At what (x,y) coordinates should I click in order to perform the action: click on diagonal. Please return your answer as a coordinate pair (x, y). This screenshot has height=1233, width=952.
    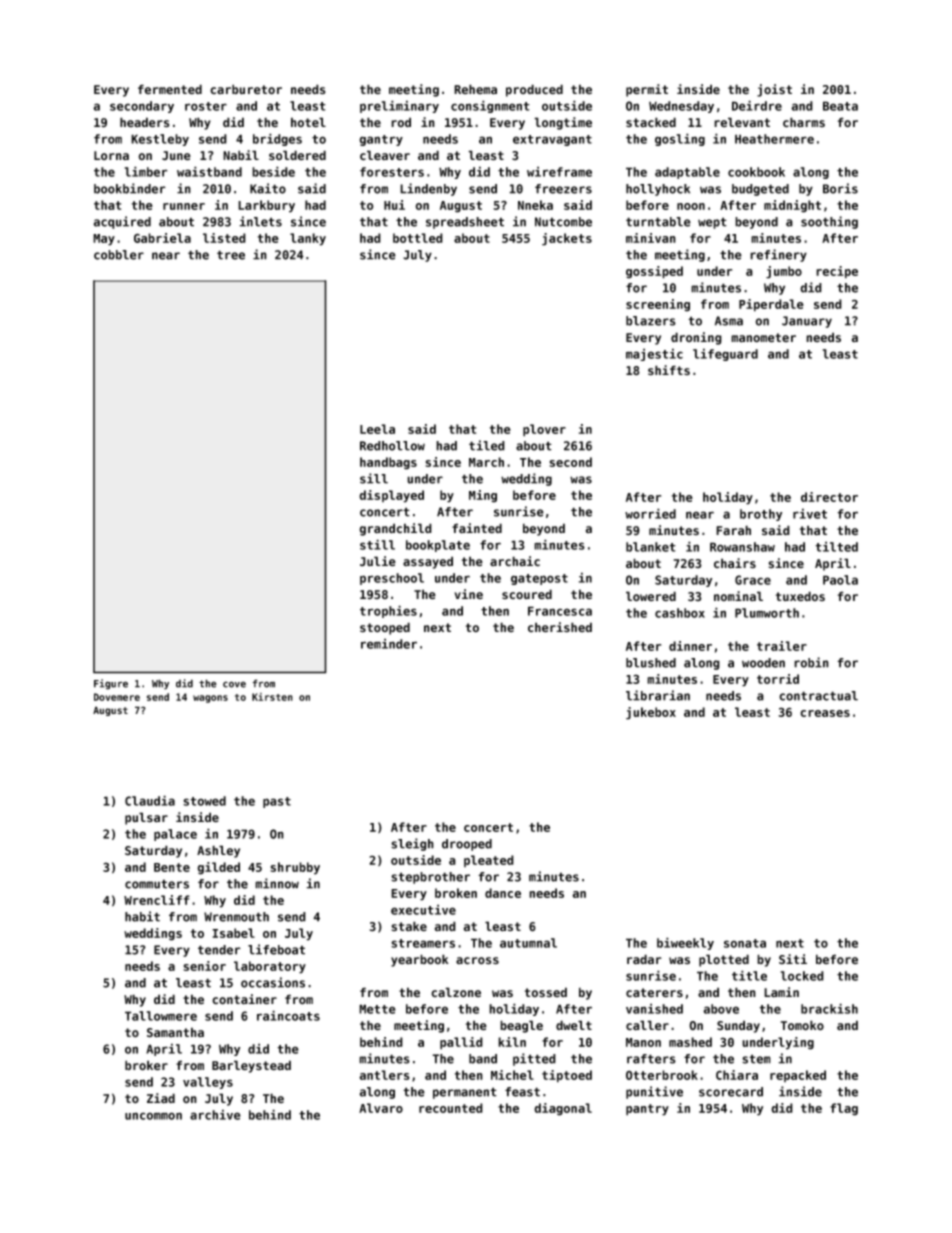
    Looking at the image, I should click on (563, 1109).
